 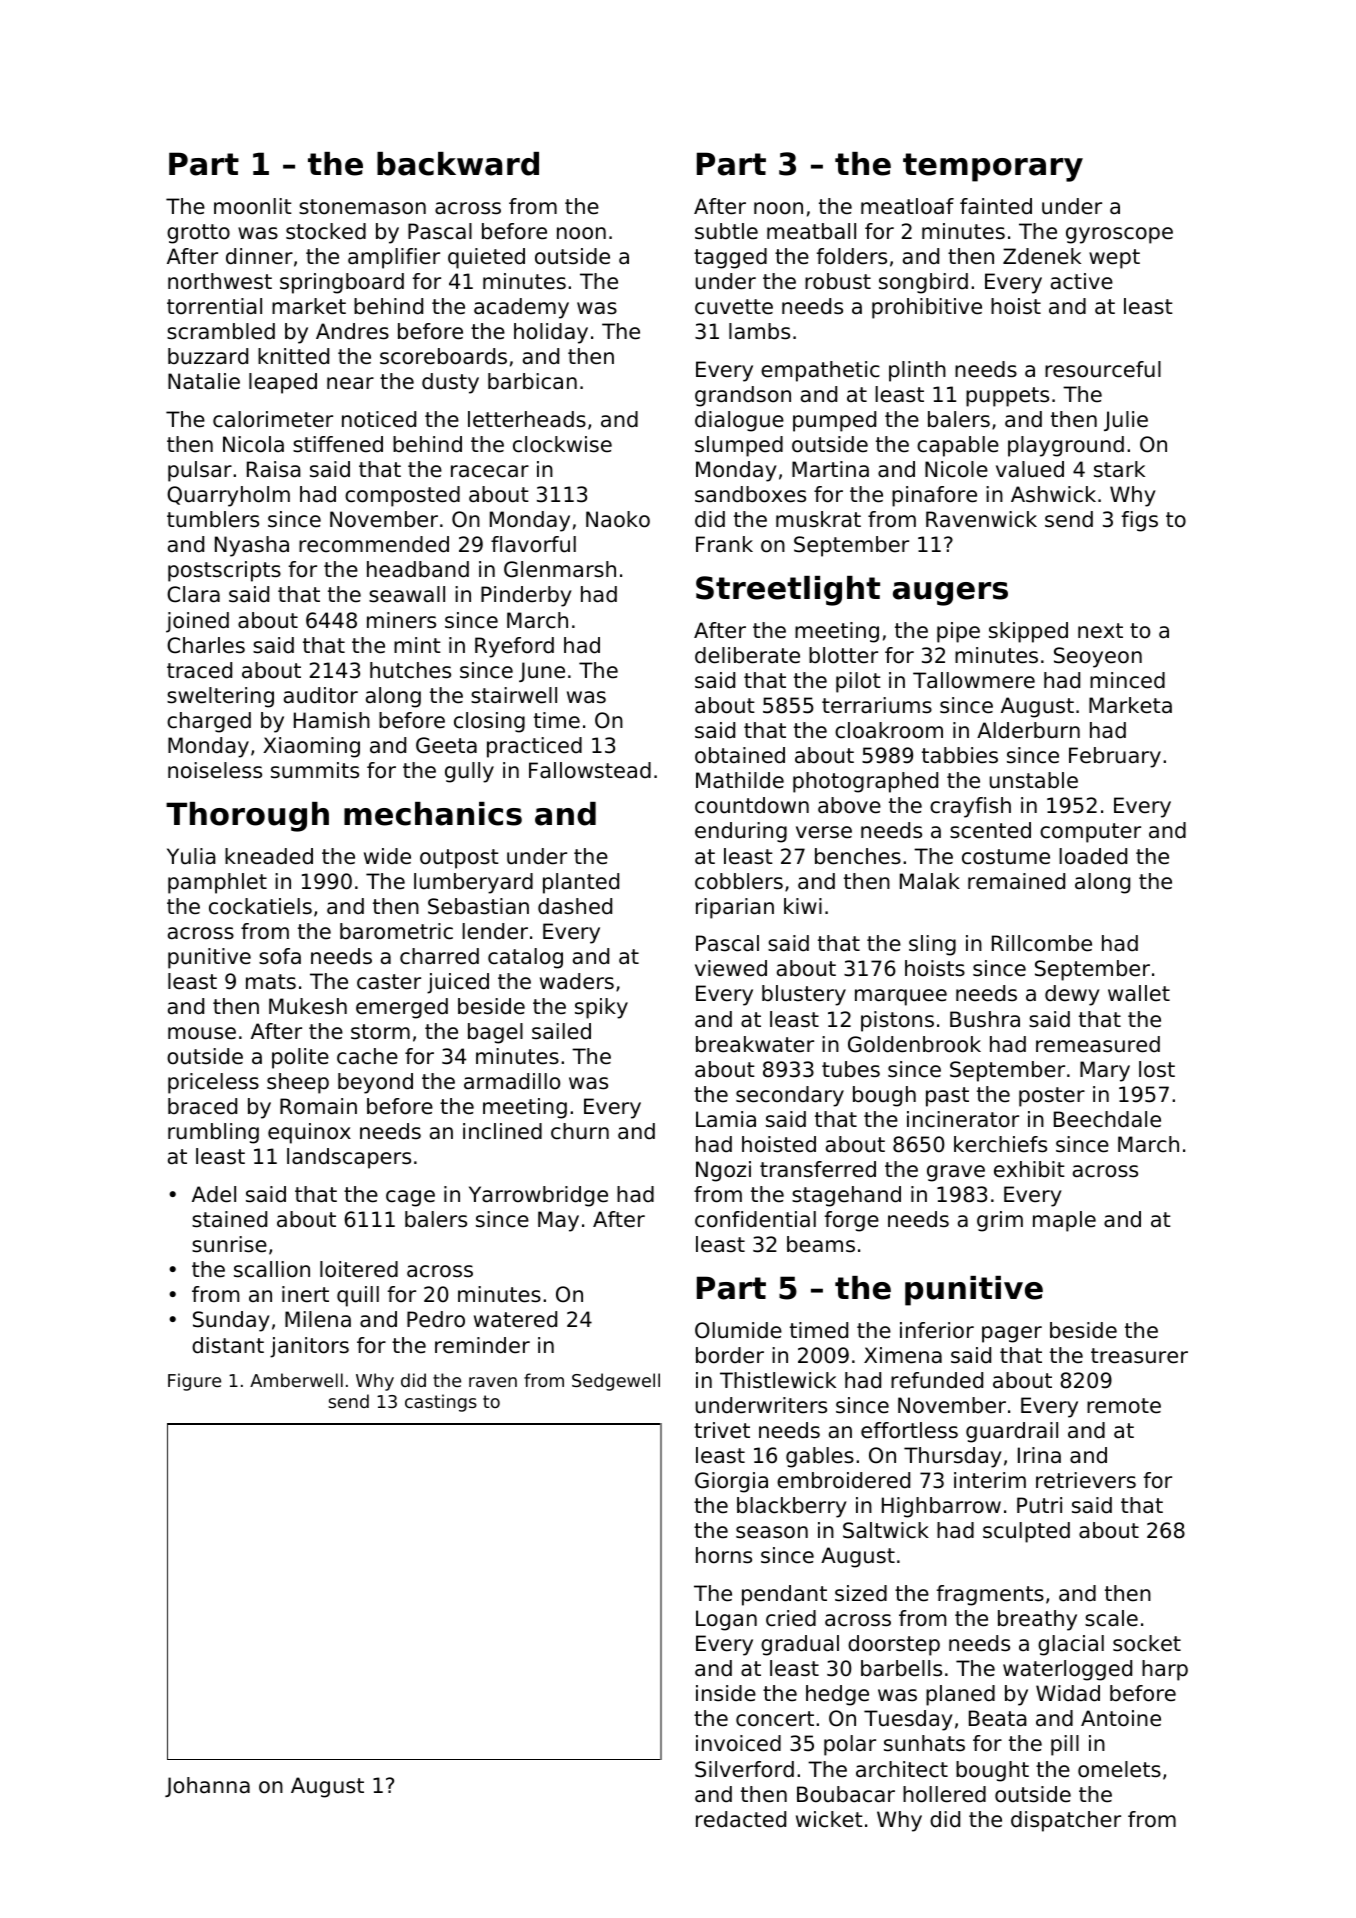 I want to click on Johanna, so click(x=207, y=1787).
